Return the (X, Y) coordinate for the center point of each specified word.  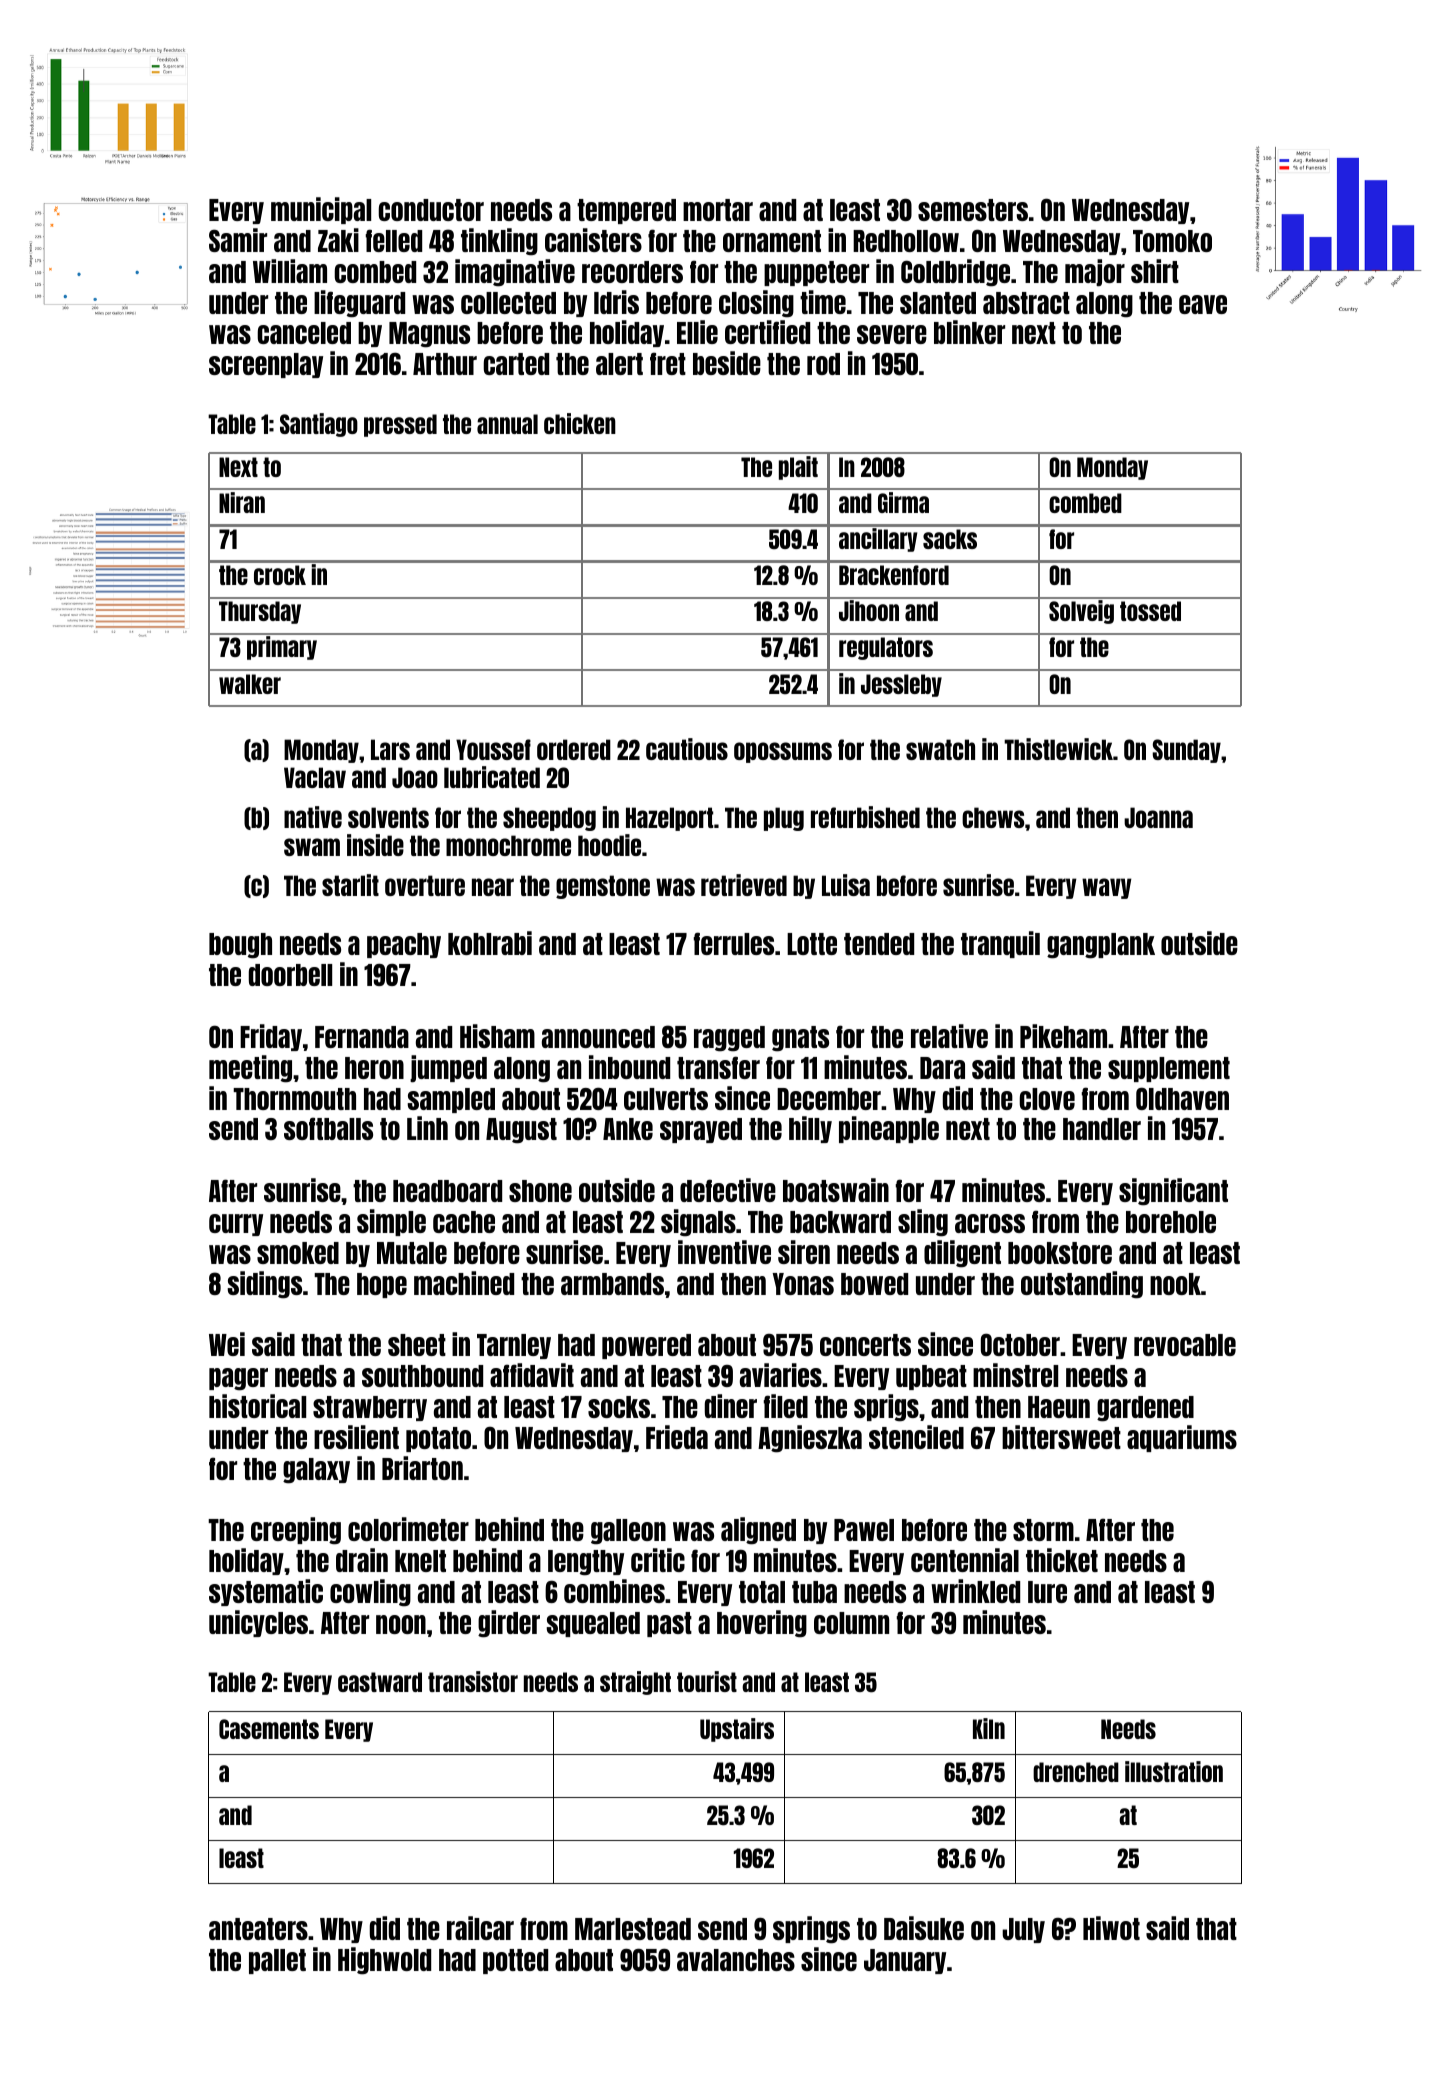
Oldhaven (1182, 1098)
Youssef (493, 749)
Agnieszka (810, 1439)
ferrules (734, 943)
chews (993, 817)
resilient (356, 1437)
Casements (269, 1729)
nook (1175, 1284)
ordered (574, 749)
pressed (400, 425)
